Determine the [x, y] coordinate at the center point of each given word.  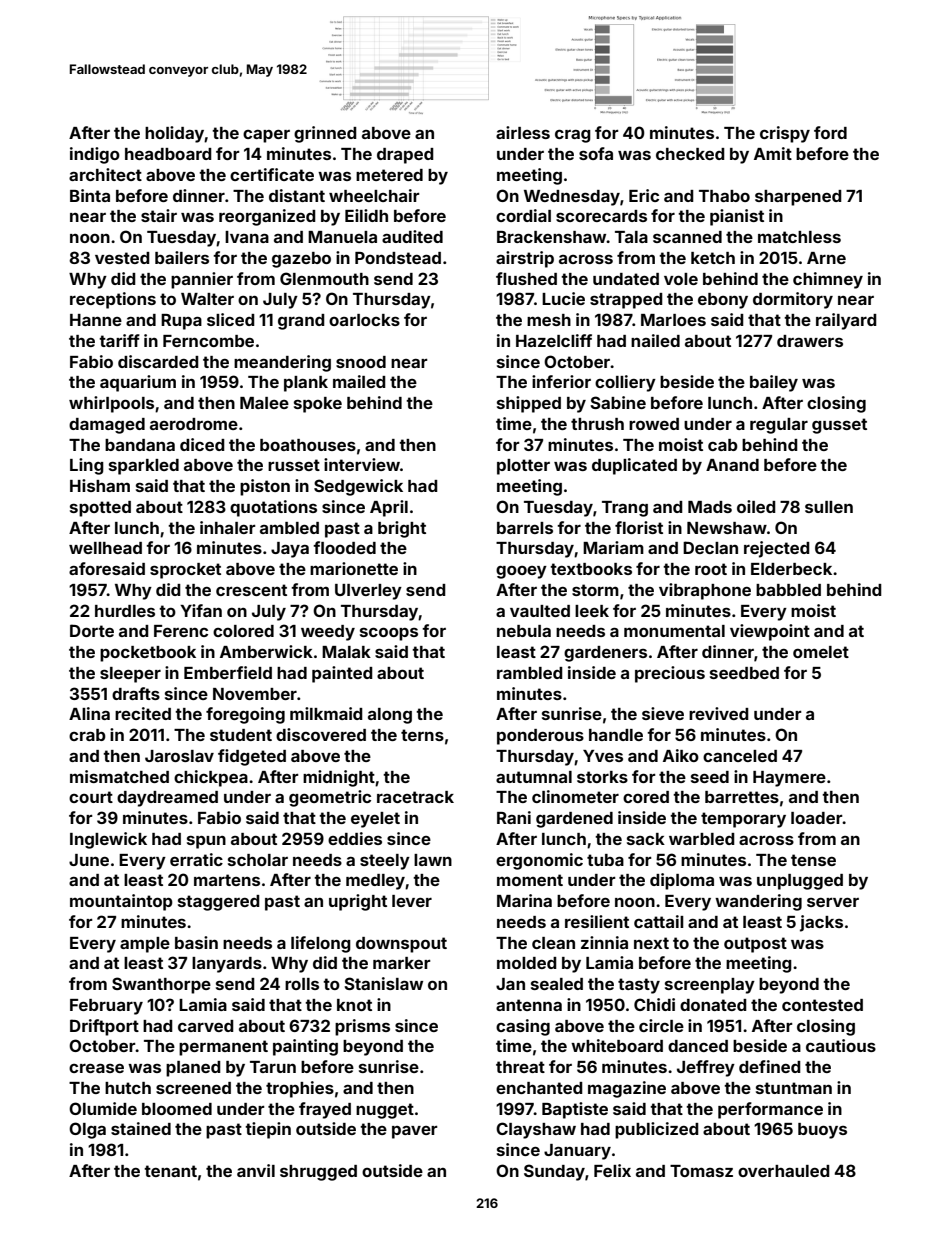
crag [573, 136]
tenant [170, 1171]
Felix [612, 1170]
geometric [330, 798]
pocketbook [148, 654]
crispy [785, 134]
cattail [659, 921]
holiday [175, 134]
